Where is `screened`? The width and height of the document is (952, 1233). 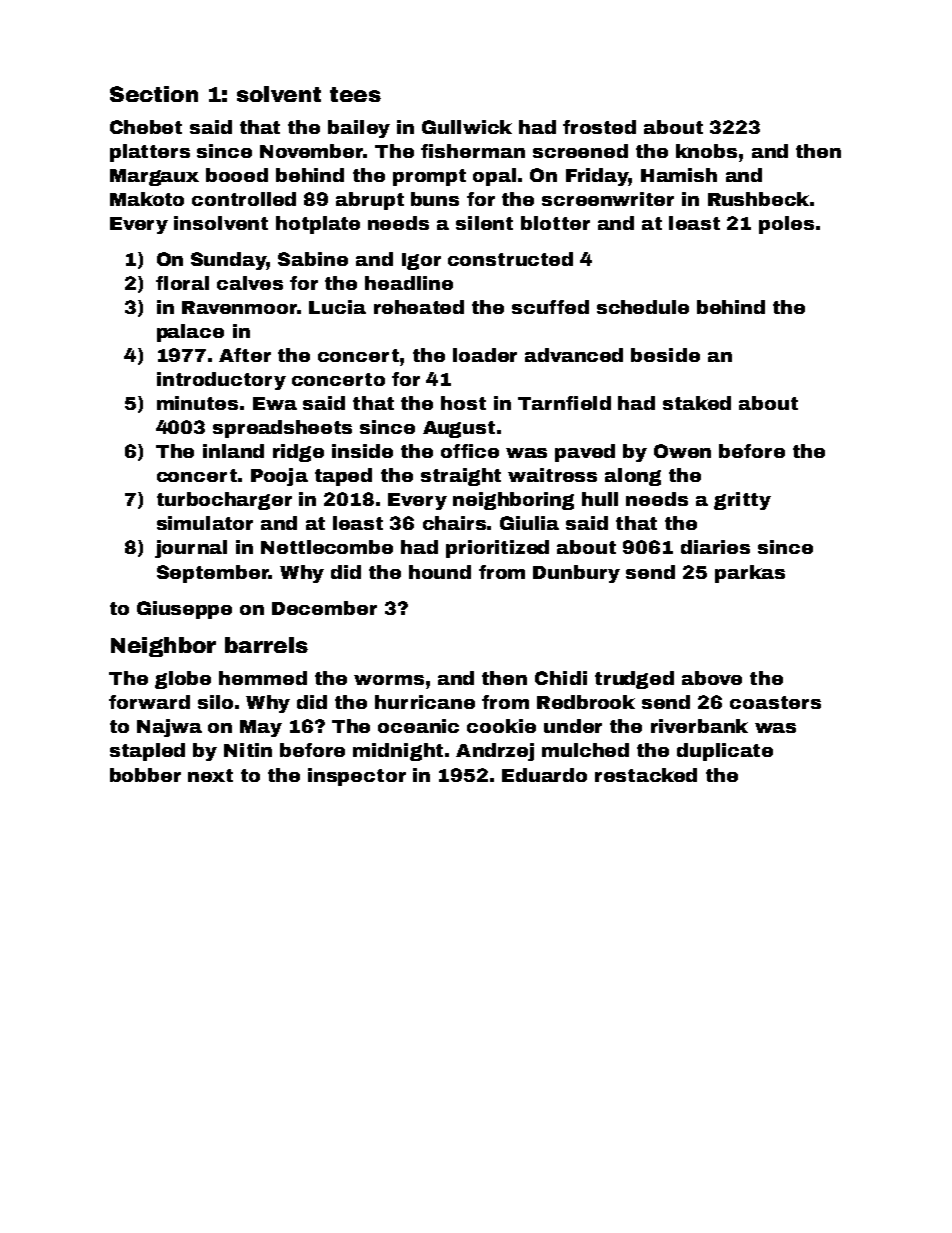 screened is located at coordinates (580, 151).
